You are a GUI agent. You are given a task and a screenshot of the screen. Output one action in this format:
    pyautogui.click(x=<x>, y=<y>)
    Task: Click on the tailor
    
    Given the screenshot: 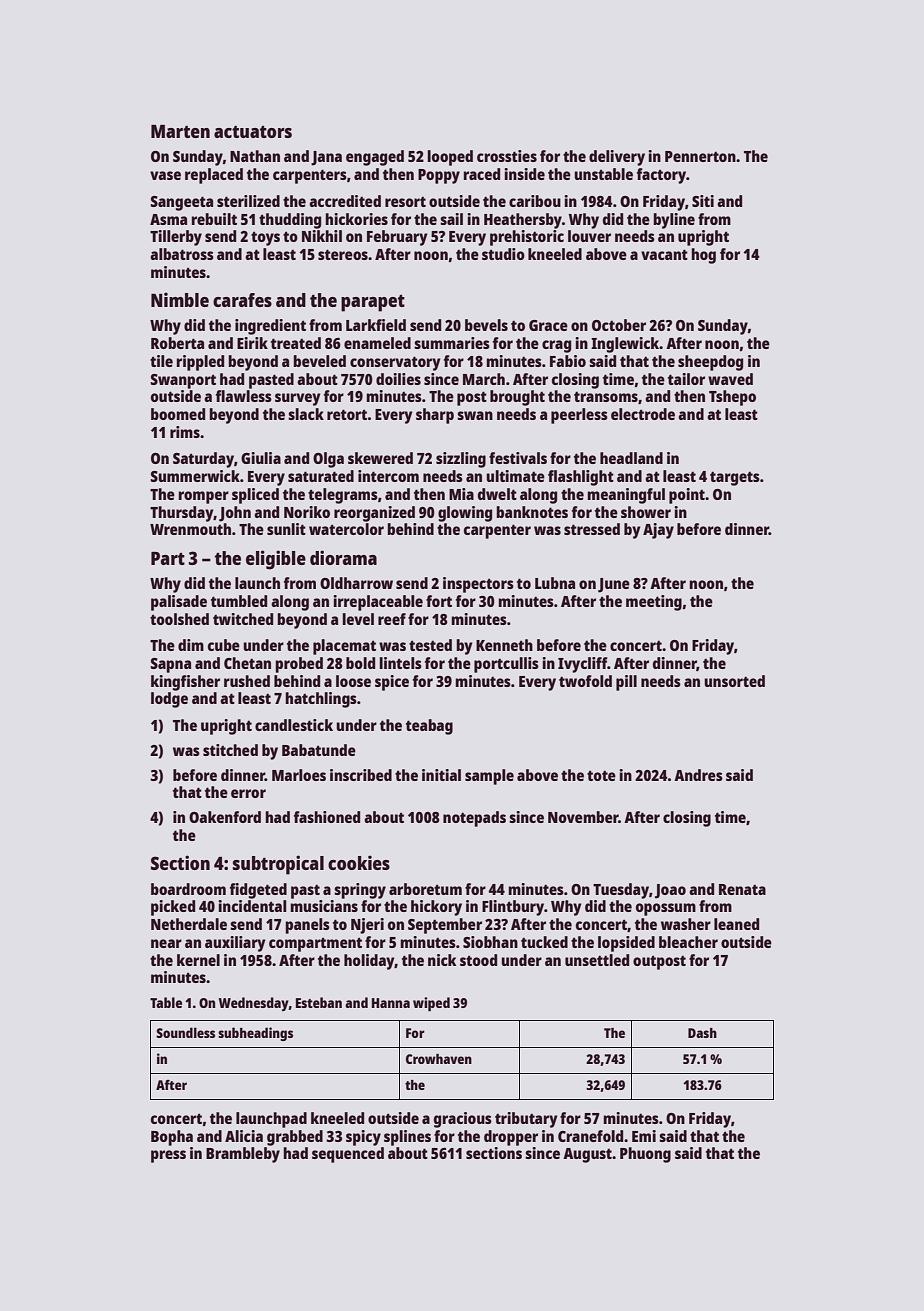 What is the action you would take?
    pyautogui.click(x=686, y=379)
